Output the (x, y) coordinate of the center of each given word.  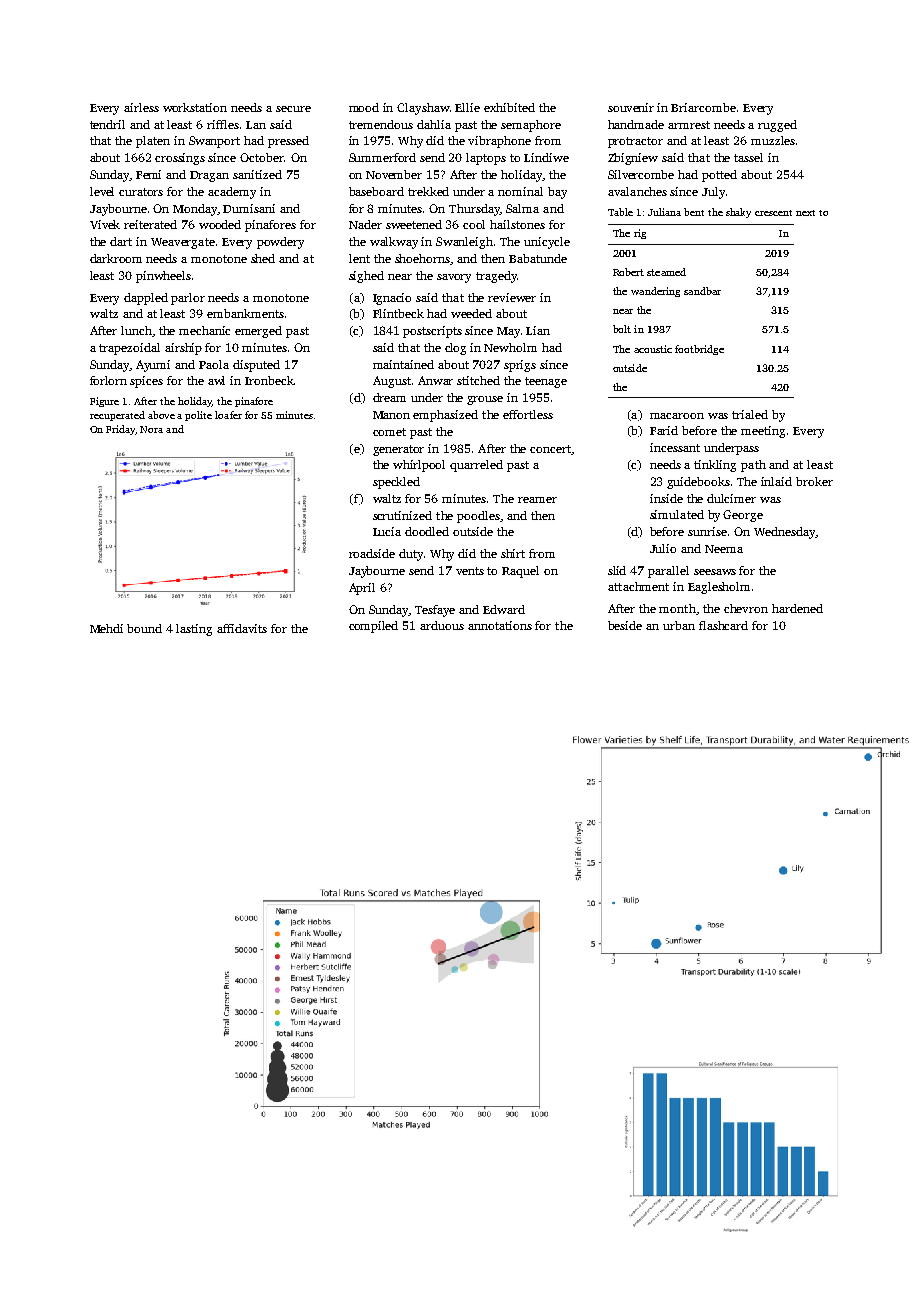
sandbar (702, 291)
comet (389, 432)
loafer (228, 415)
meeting (763, 432)
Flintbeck (398, 313)
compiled (373, 627)
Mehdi (106, 628)
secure (293, 109)
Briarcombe (703, 107)
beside (625, 625)
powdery (280, 243)
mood (364, 107)
